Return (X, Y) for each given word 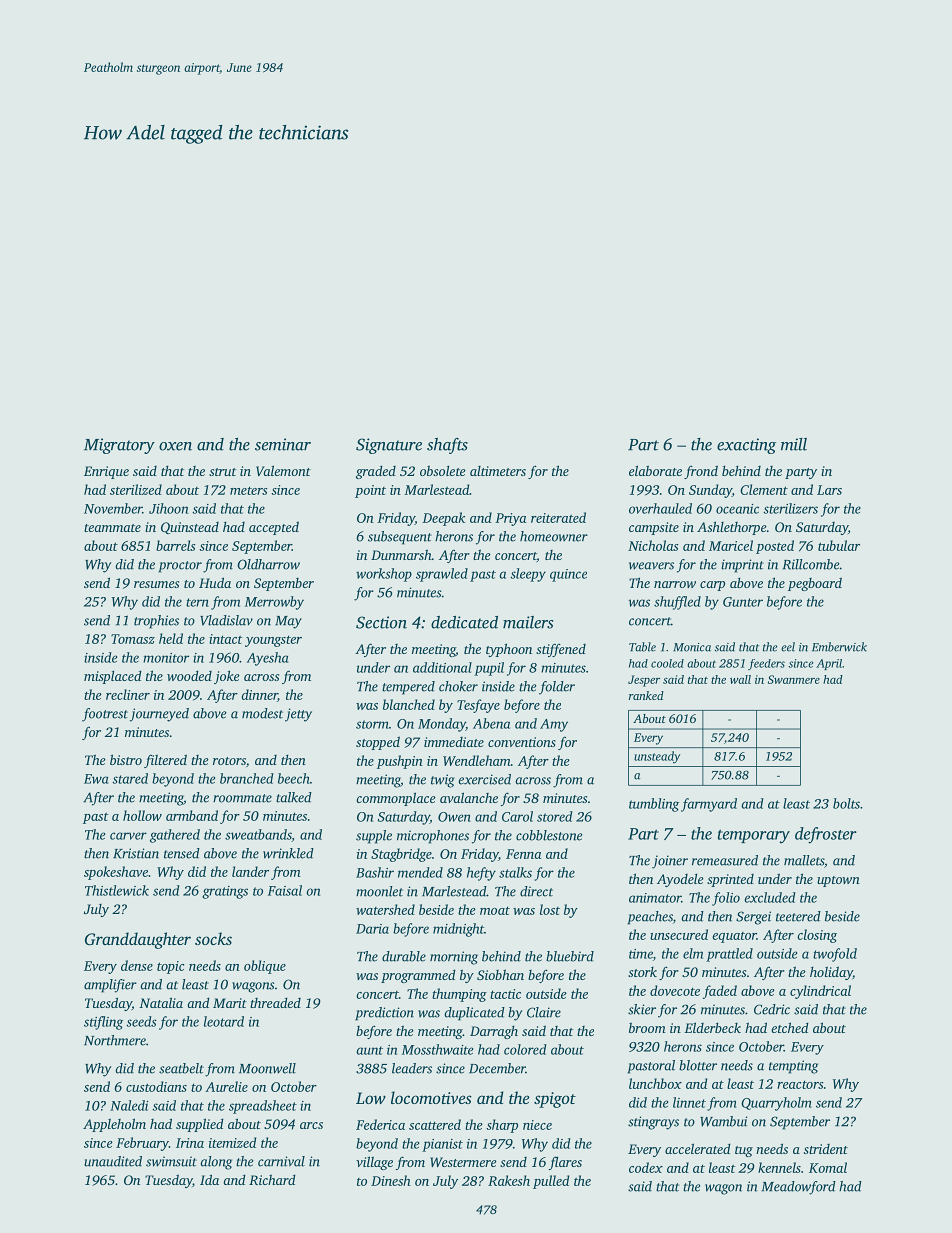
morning (454, 958)
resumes (156, 584)
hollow (142, 815)
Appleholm (114, 1125)
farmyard (709, 805)
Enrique (106, 472)
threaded (275, 1002)
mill (794, 444)
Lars (829, 490)
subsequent (400, 538)
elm (693, 953)
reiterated (558, 517)
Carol (517, 816)
